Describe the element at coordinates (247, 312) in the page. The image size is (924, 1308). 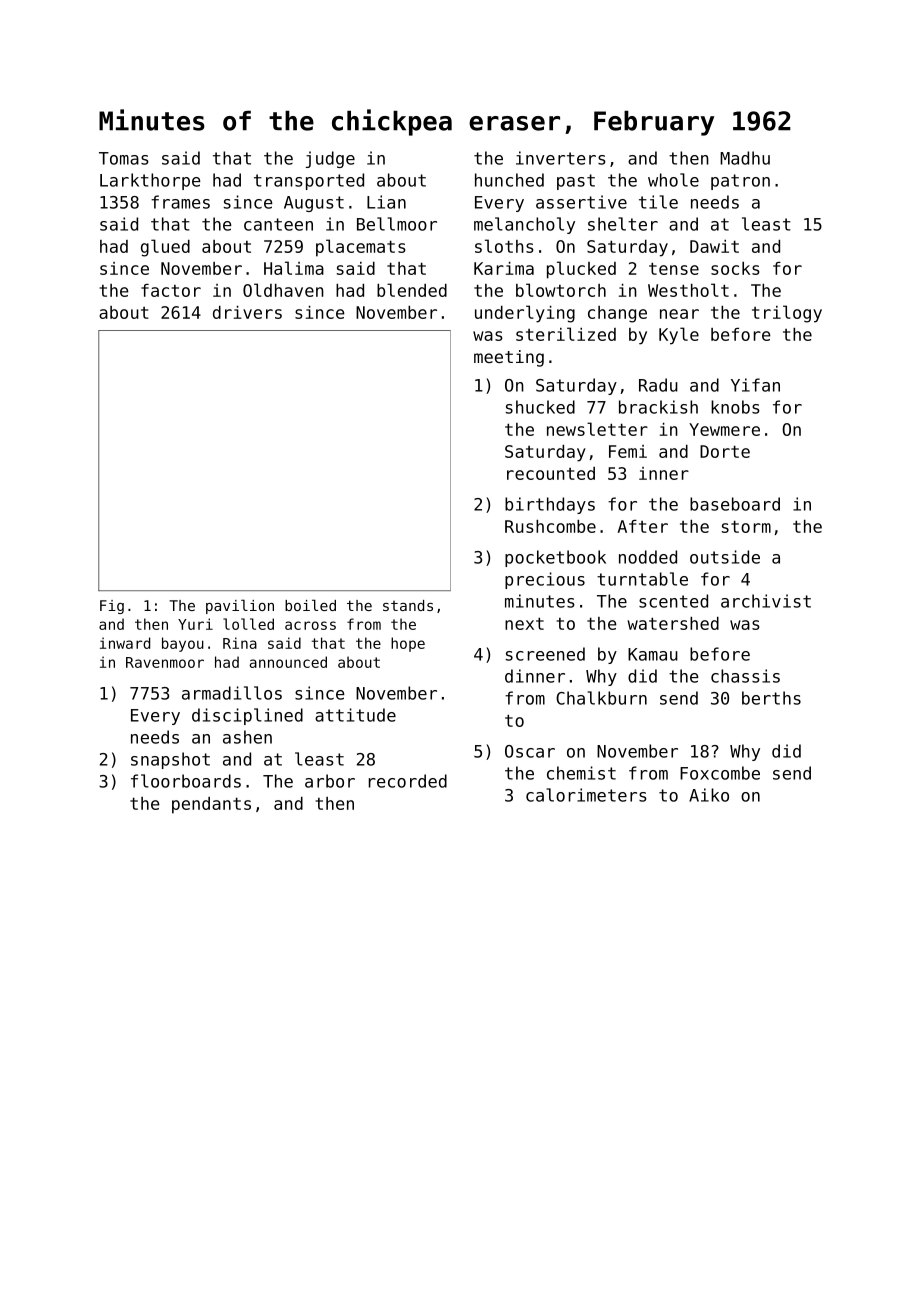
I see `drivers` at that location.
